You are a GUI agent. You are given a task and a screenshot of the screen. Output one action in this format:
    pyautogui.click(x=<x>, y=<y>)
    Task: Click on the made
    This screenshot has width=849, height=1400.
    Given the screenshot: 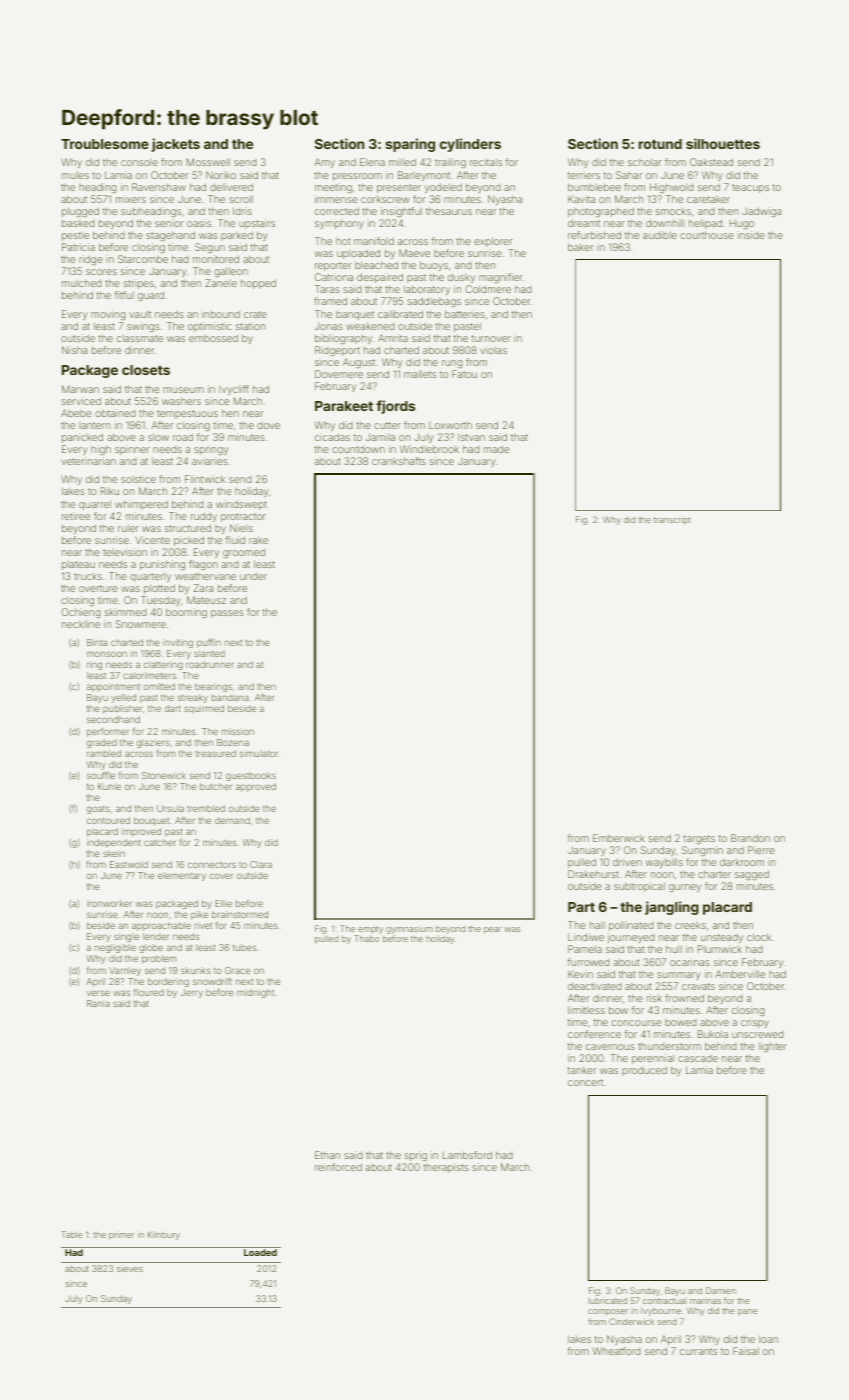 What is the action you would take?
    pyautogui.click(x=496, y=449)
